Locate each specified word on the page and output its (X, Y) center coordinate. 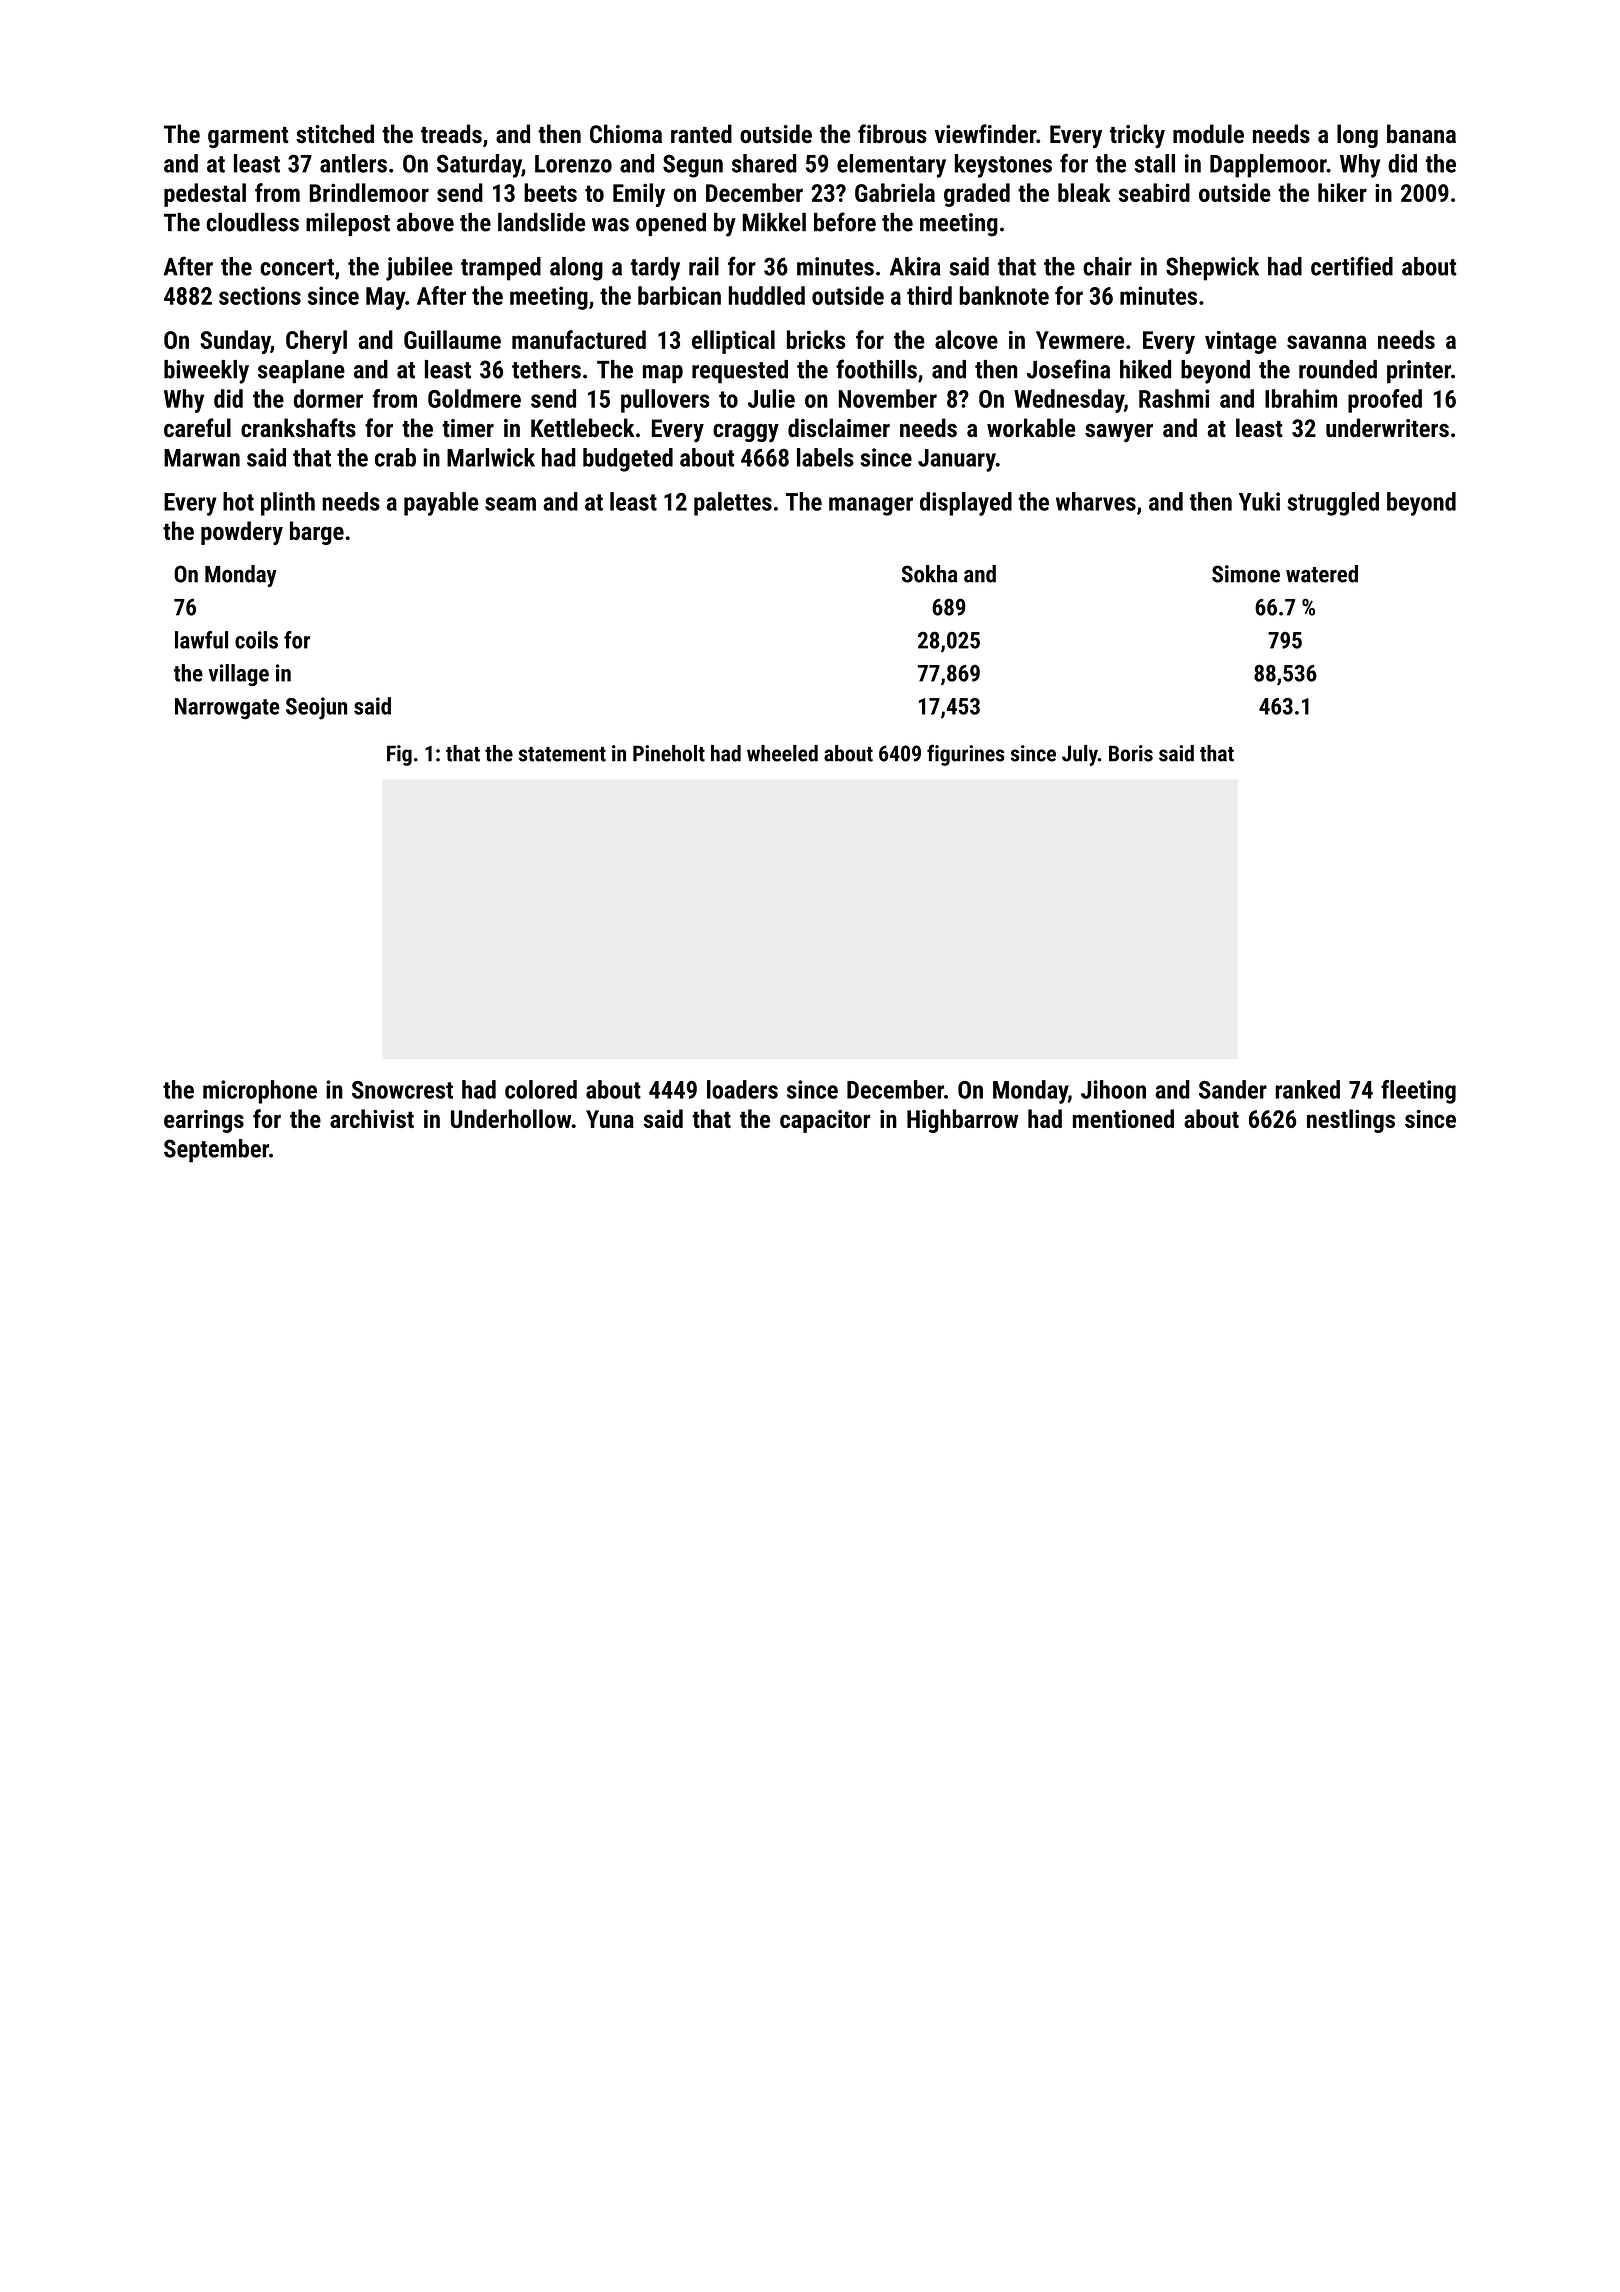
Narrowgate (227, 708)
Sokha (929, 574)
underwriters (1387, 428)
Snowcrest (402, 1090)
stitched (335, 133)
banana (1421, 134)
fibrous (892, 134)
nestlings (1351, 1121)
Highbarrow (962, 1121)
